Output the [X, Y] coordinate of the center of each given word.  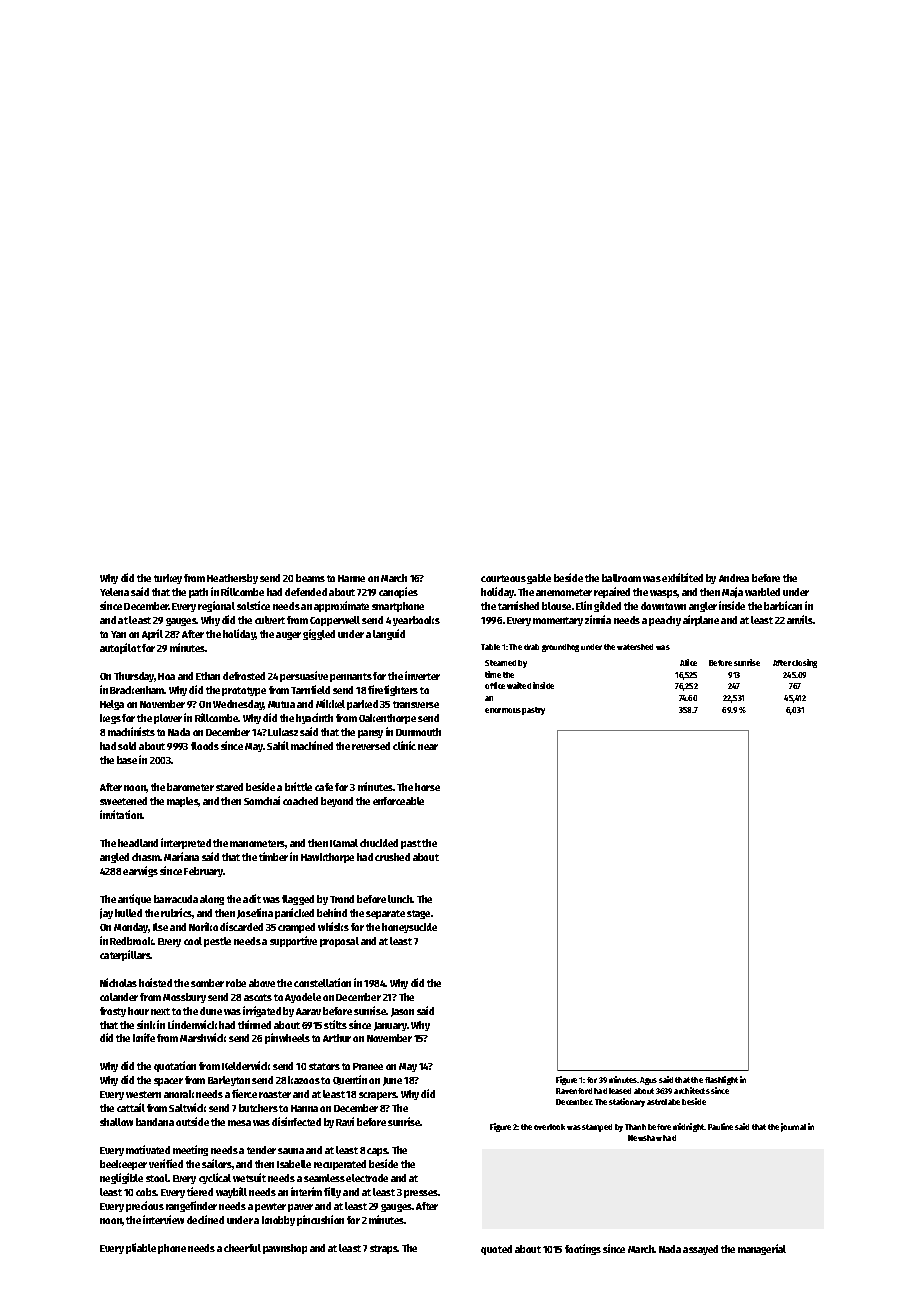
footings [583, 1249]
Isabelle [294, 1164]
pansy [370, 734]
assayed [700, 1250]
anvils [800, 619]
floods [205, 746]
